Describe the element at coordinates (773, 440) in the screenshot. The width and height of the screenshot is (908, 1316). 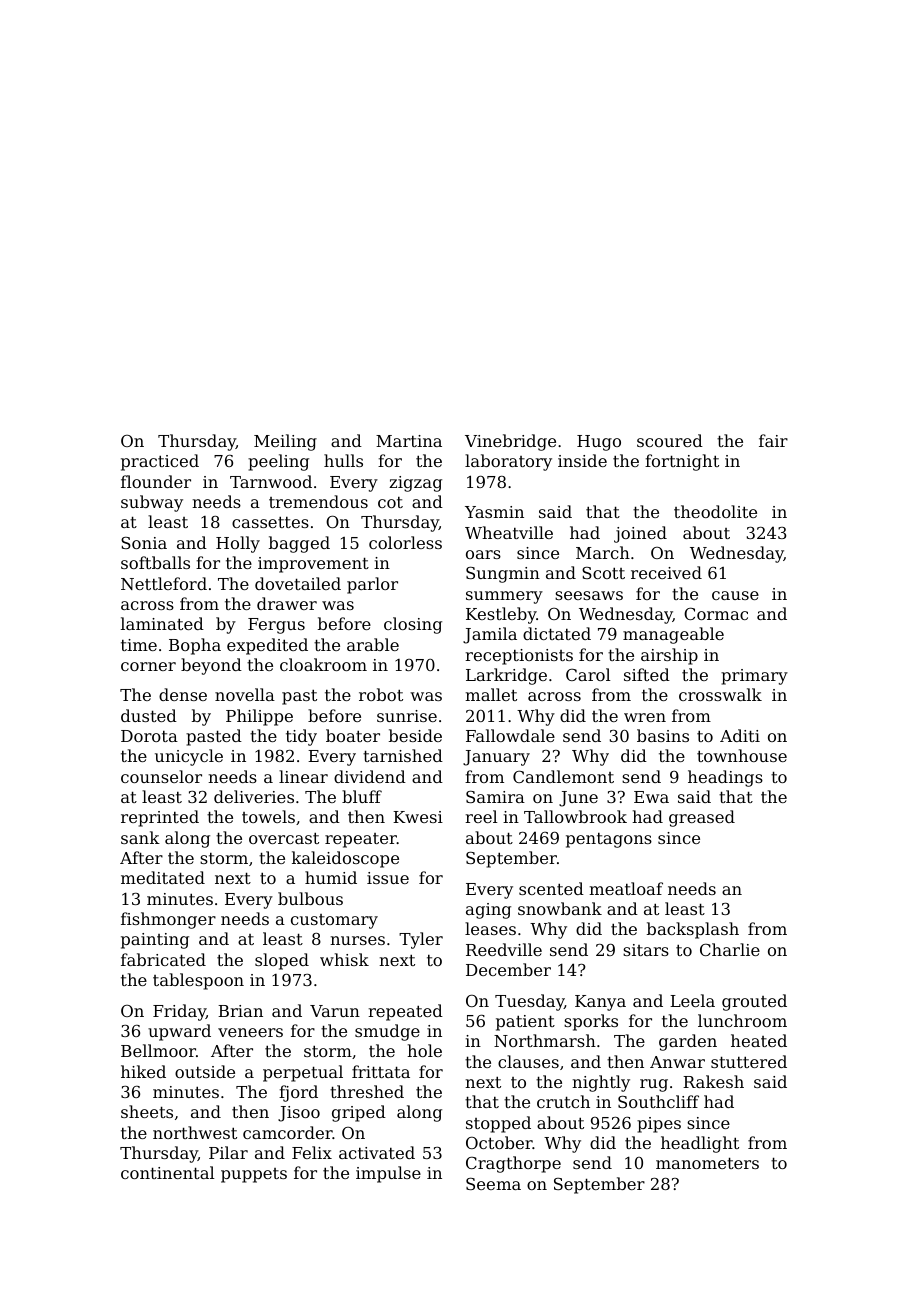
I see `fair` at that location.
